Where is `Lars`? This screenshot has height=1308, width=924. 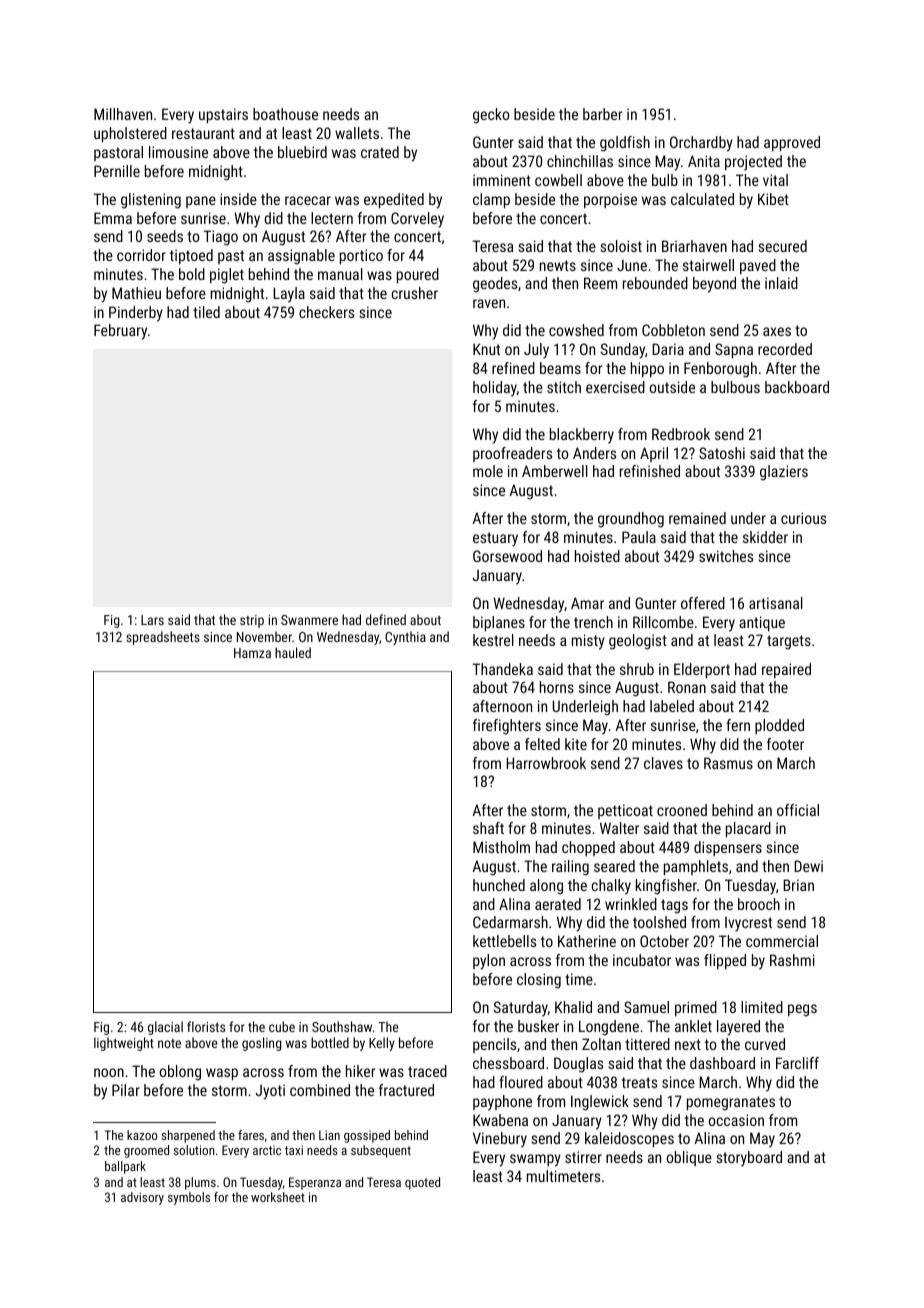
Lars is located at coordinates (152, 620).
